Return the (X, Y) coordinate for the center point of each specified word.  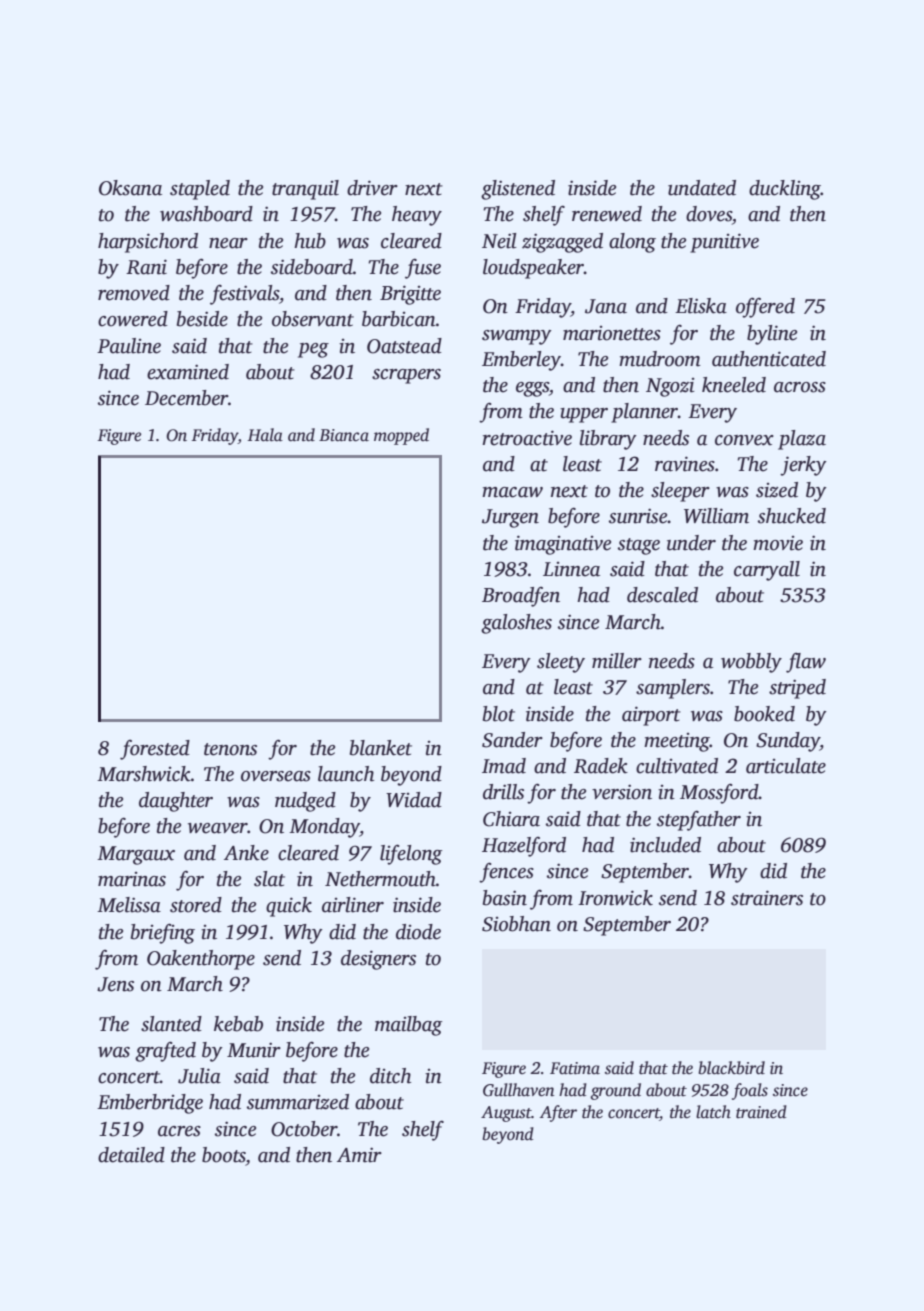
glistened (518, 190)
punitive (724, 243)
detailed (131, 1155)
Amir (359, 1155)
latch (713, 1112)
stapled (200, 190)
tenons (230, 749)
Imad (504, 766)
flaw (806, 663)
